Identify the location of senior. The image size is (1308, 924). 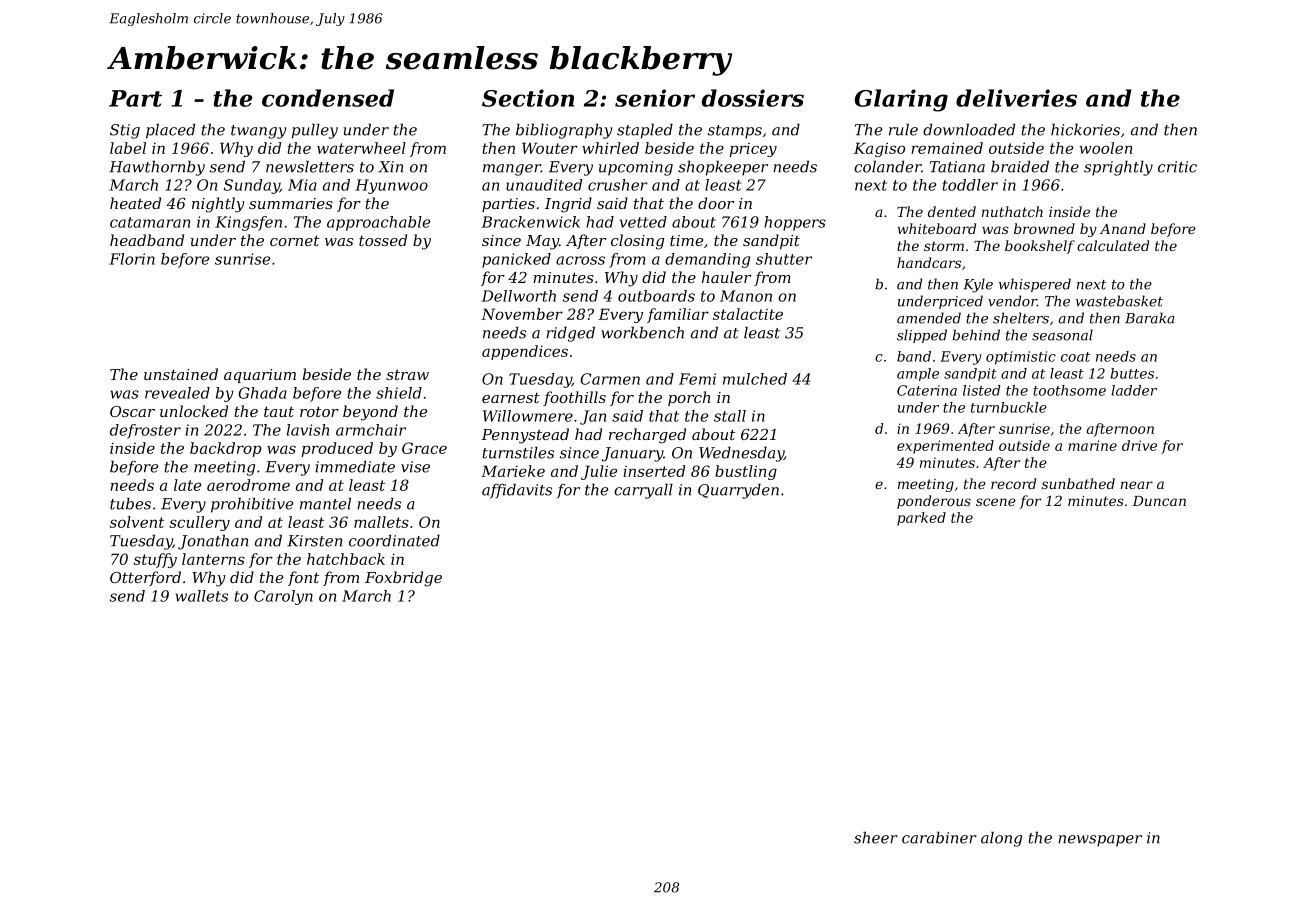
(655, 98).
